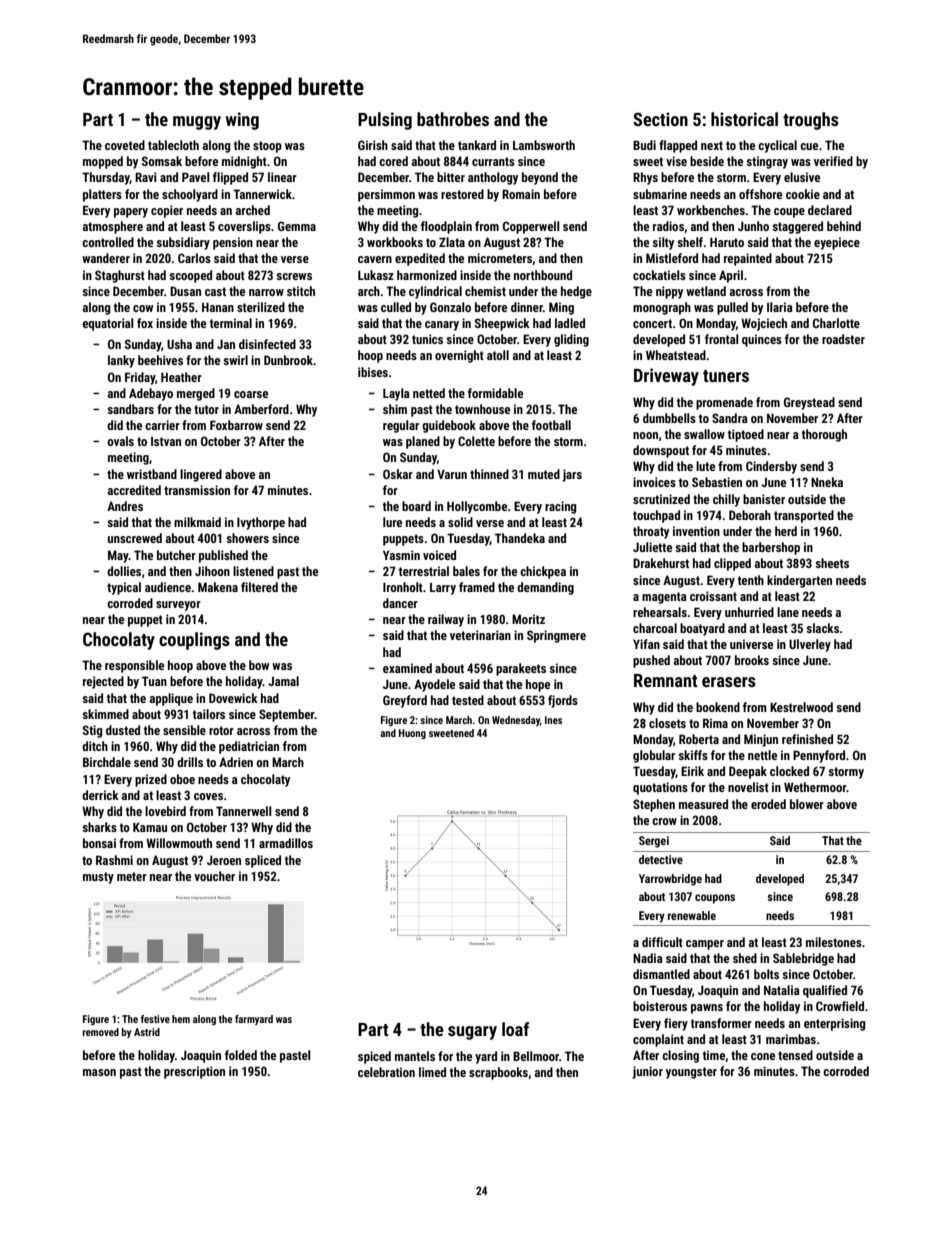 Image resolution: width=952 pixels, height=1233 pixels. What do you see at coordinates (162, 425) in the screenshot?
I see `carrier` at bounding box center [162, 425].
